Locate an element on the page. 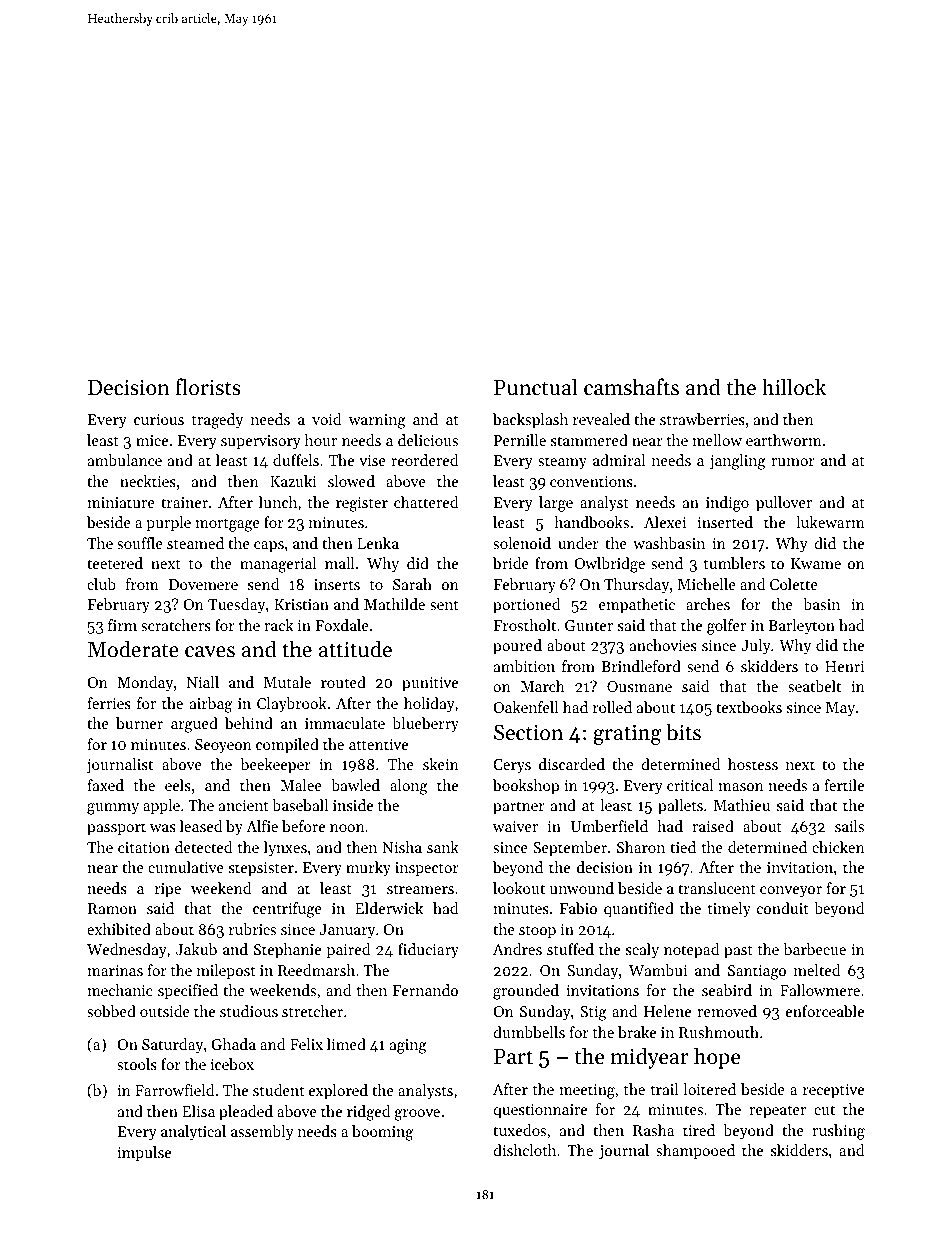 Image resolution: width=952 pixels, height=1233 pixels. attentive is located at coordinates (378, 744).
